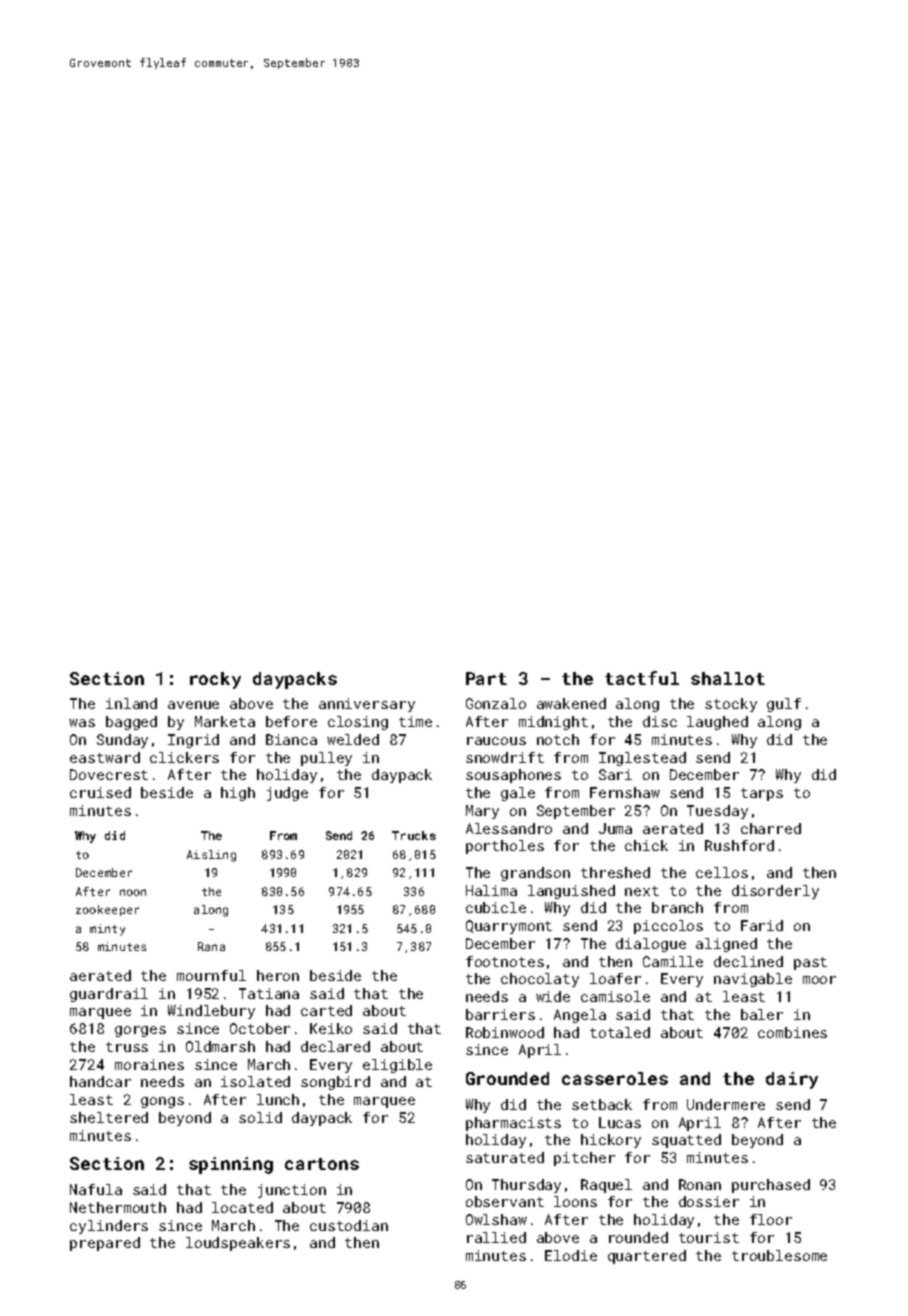 The image size is (908, 1316). I want to click on dialogue, so click(651, 945).
